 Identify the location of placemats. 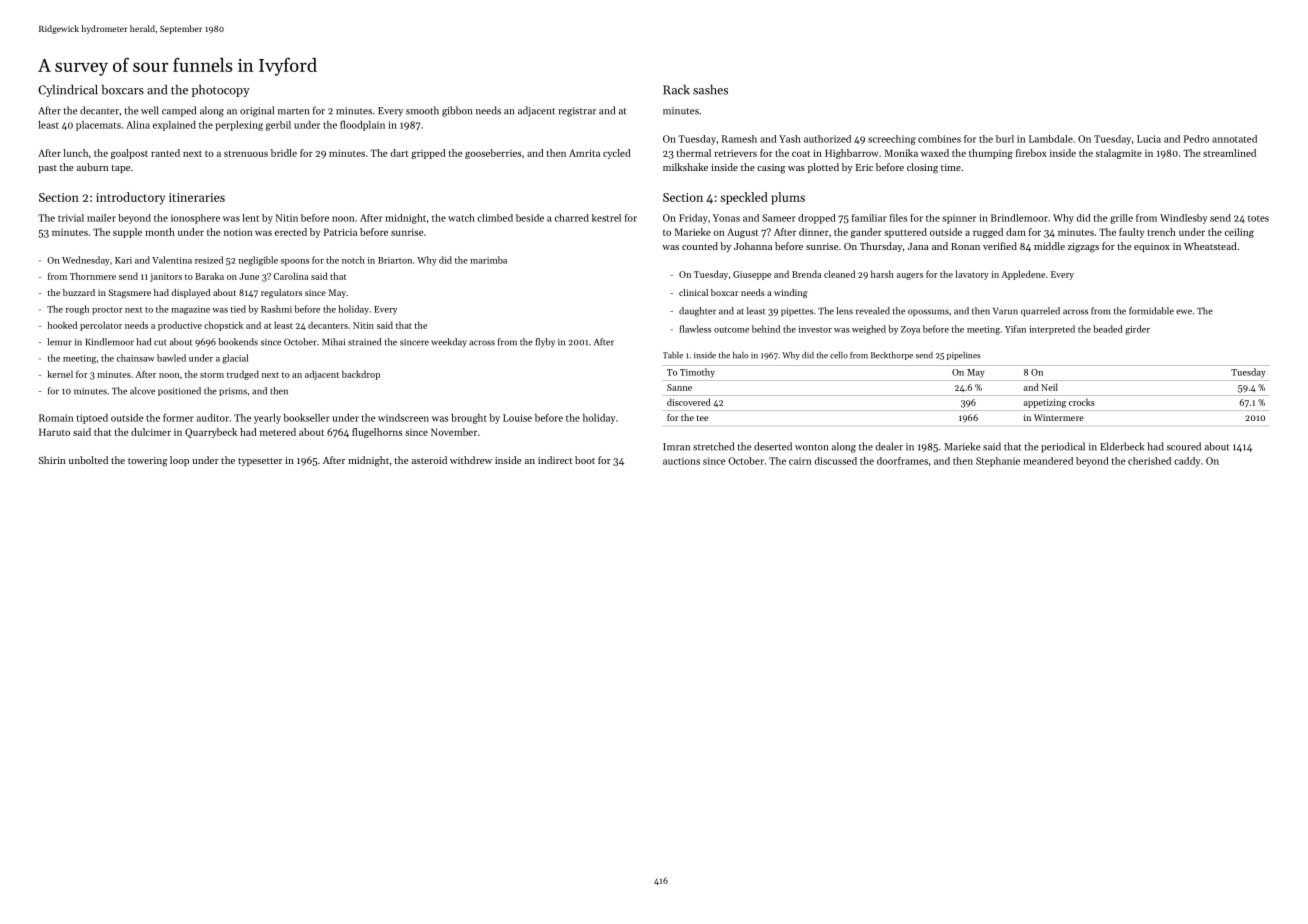
(98, 126).
